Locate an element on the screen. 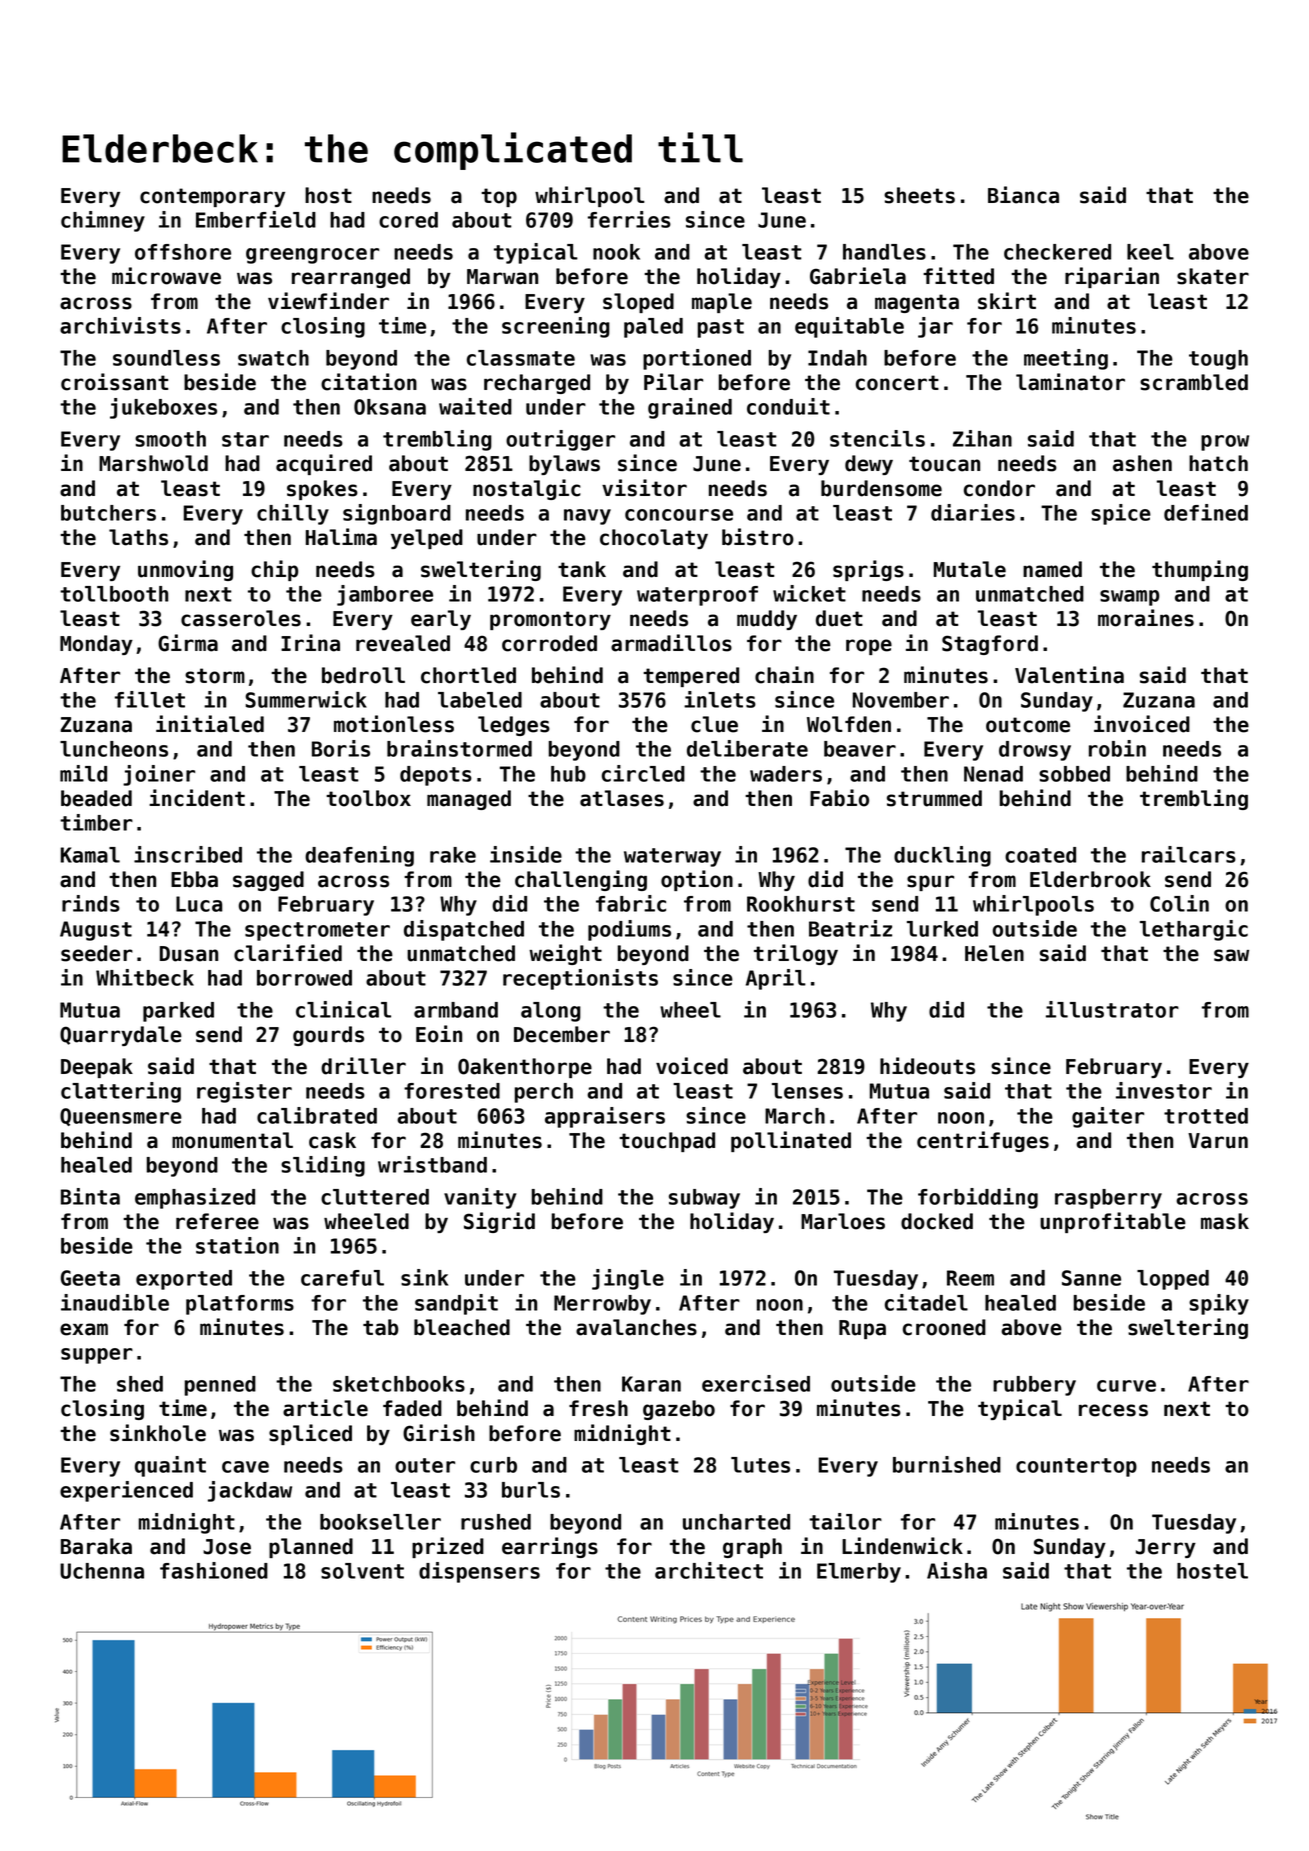 This screenshot has height=1851, width=1309. jingle is located at coordinates (628, 1279).
